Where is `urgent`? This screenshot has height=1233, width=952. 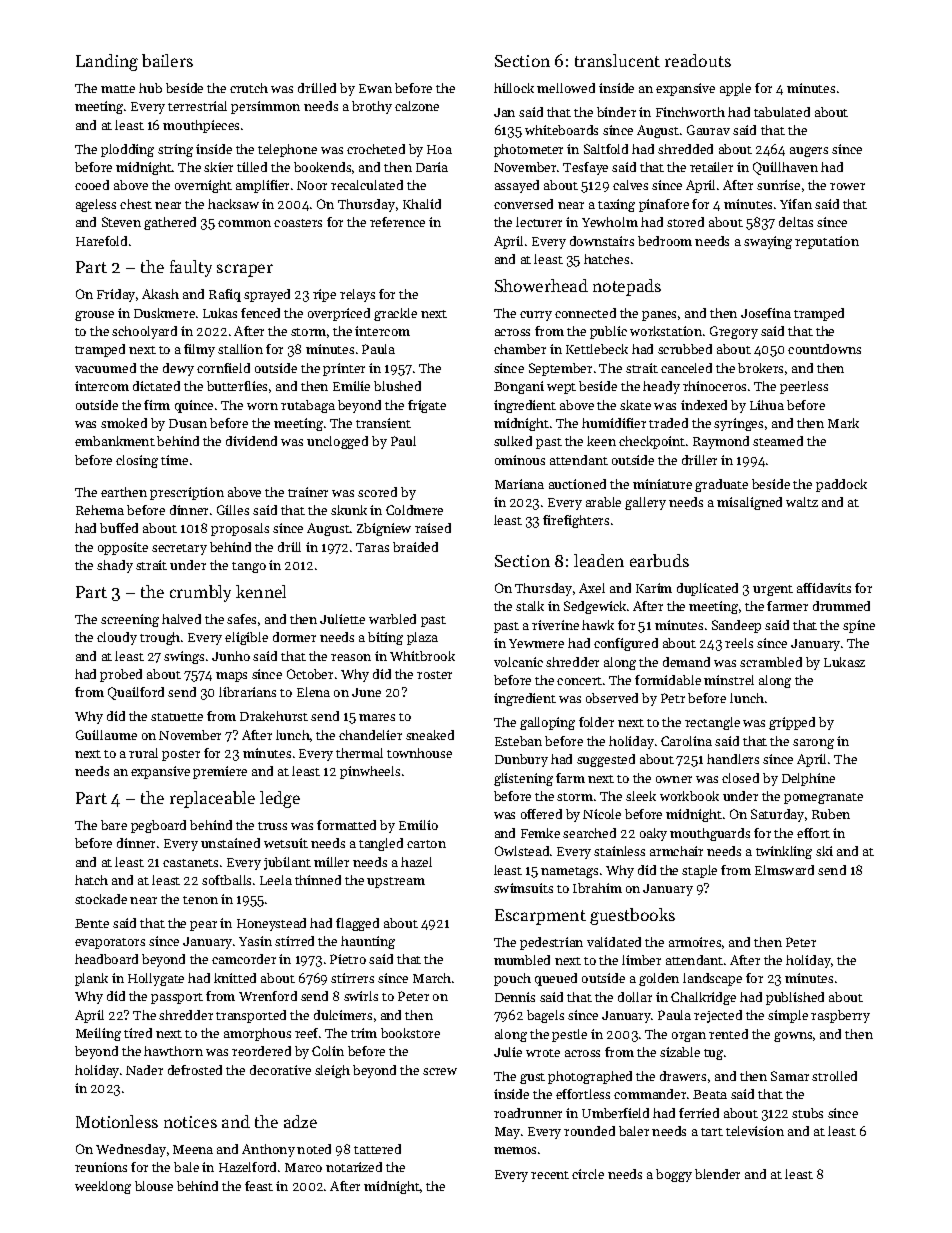
urgent is located at coordinates (773, 590).
